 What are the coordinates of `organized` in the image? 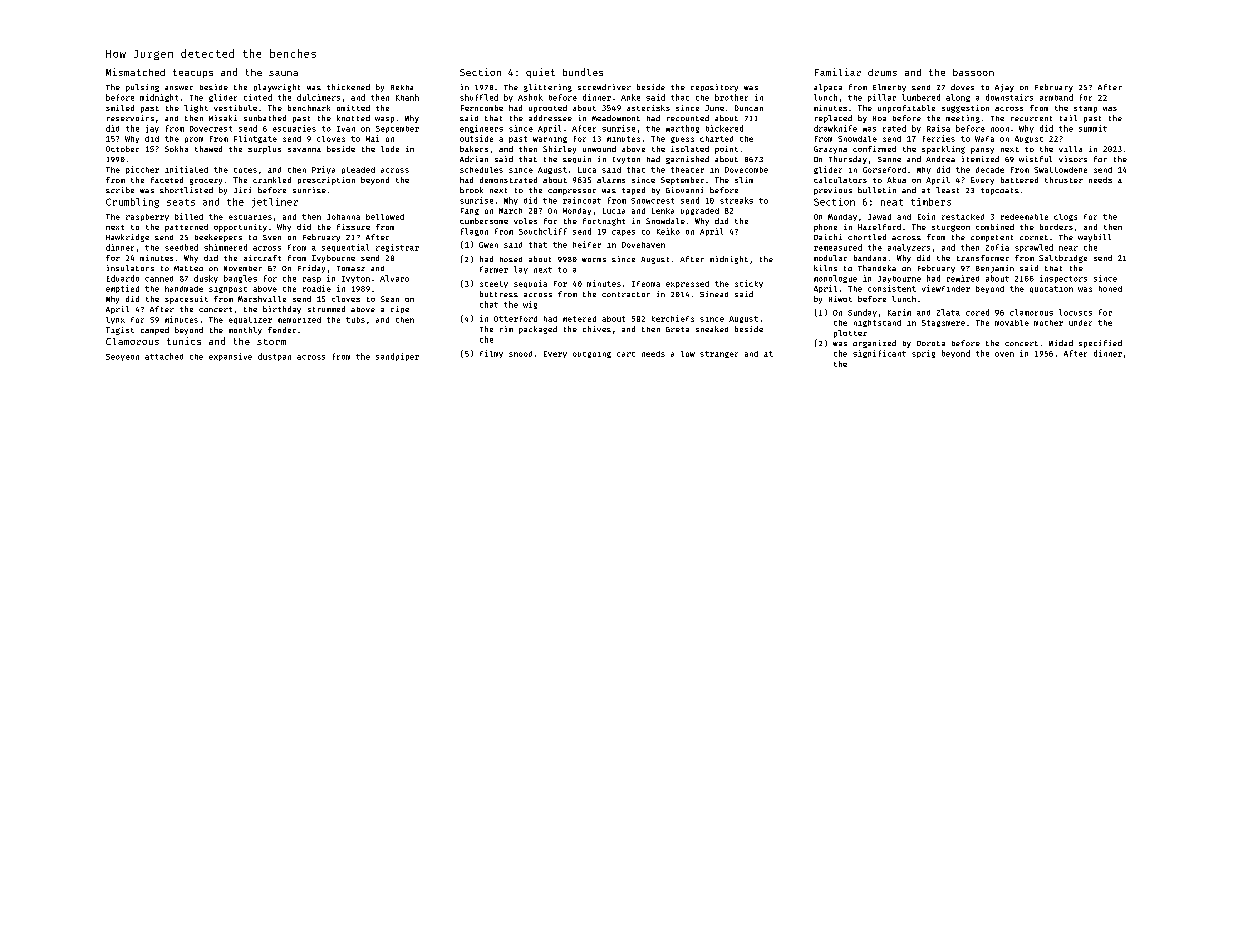 It's located at (874, 344).
